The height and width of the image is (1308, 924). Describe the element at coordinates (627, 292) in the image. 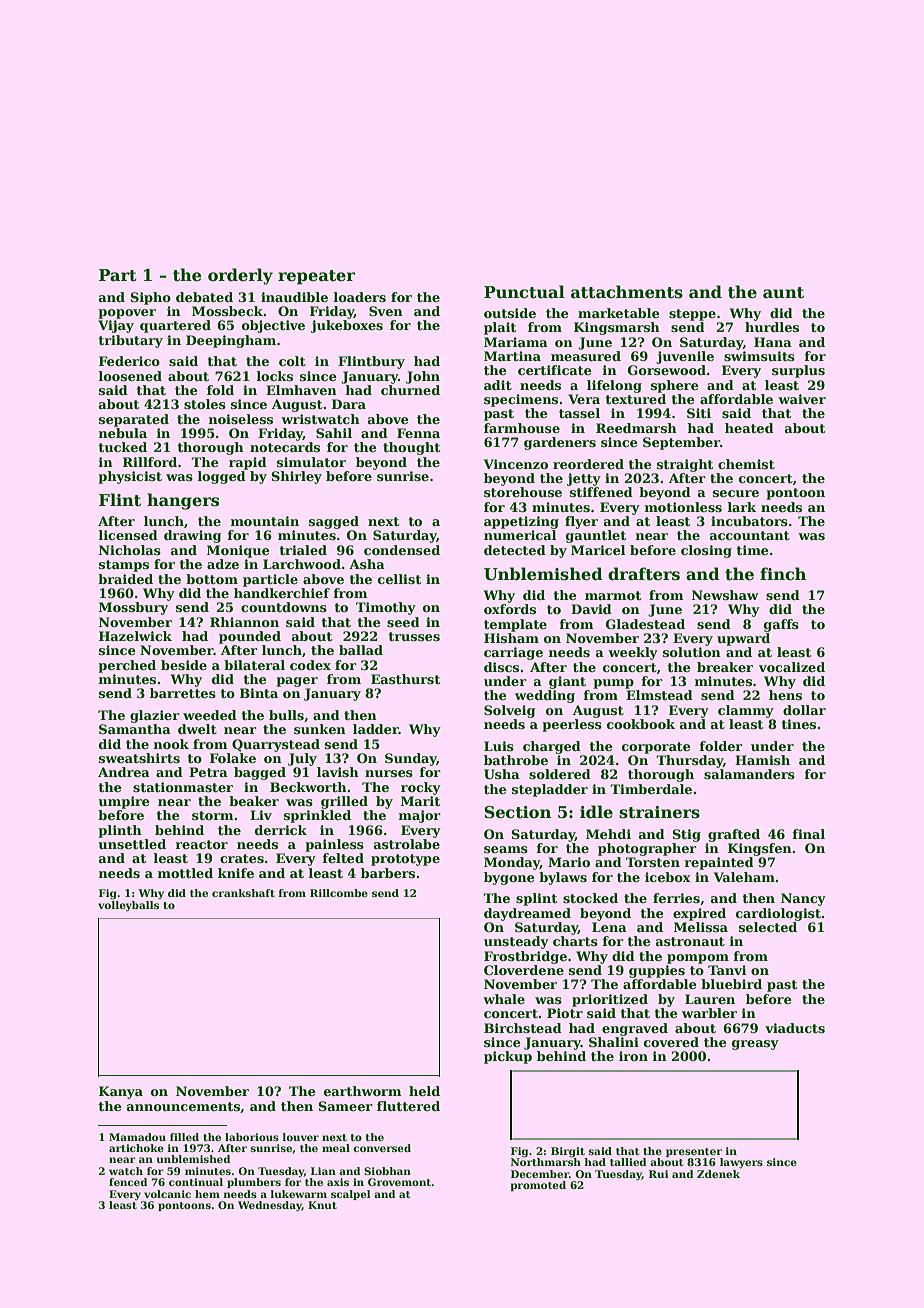

I see `attachments` at that location.
